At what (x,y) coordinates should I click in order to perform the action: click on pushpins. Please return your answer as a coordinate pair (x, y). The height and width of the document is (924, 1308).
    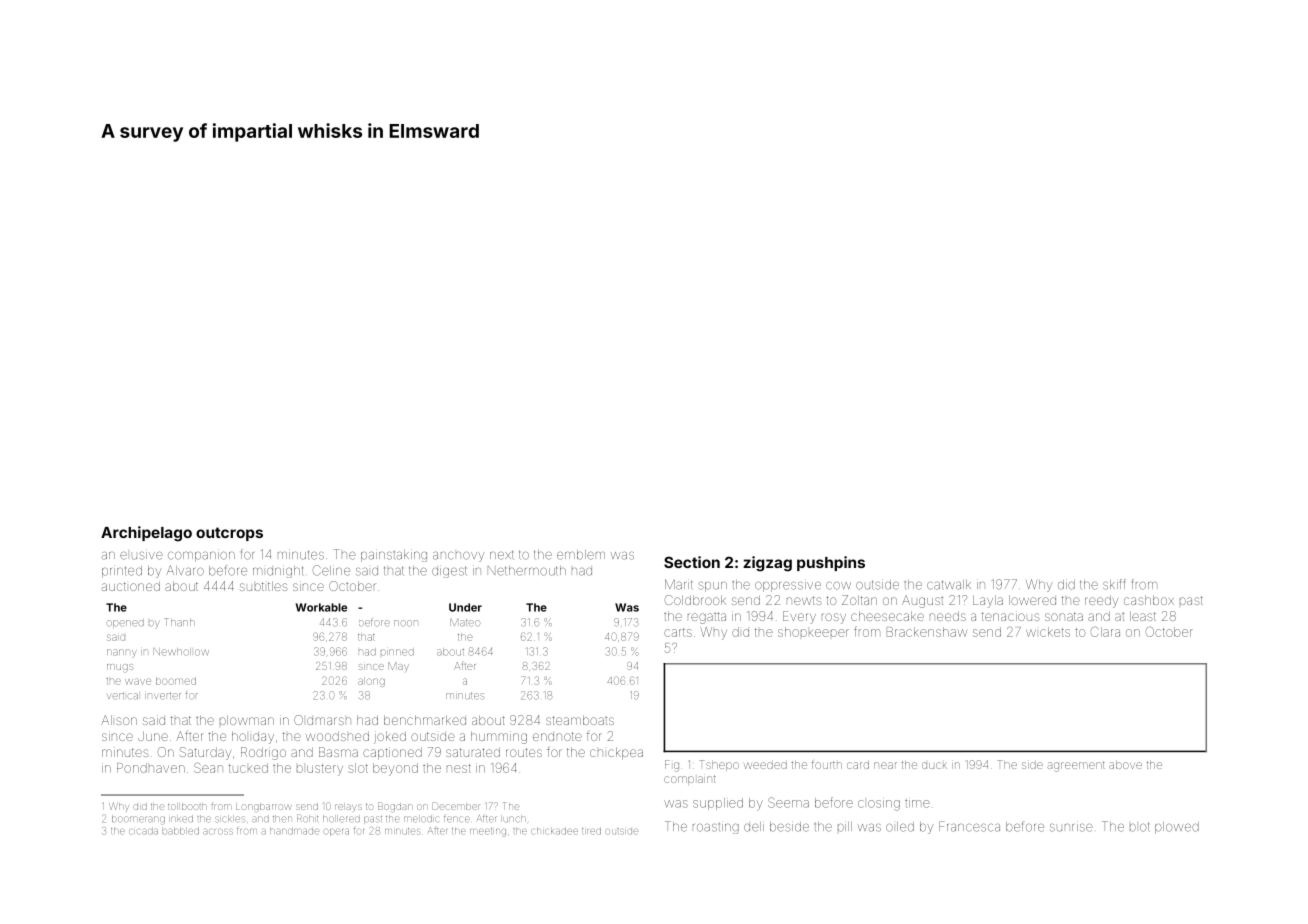
    Looking at the image, I should click on (831, 563).
